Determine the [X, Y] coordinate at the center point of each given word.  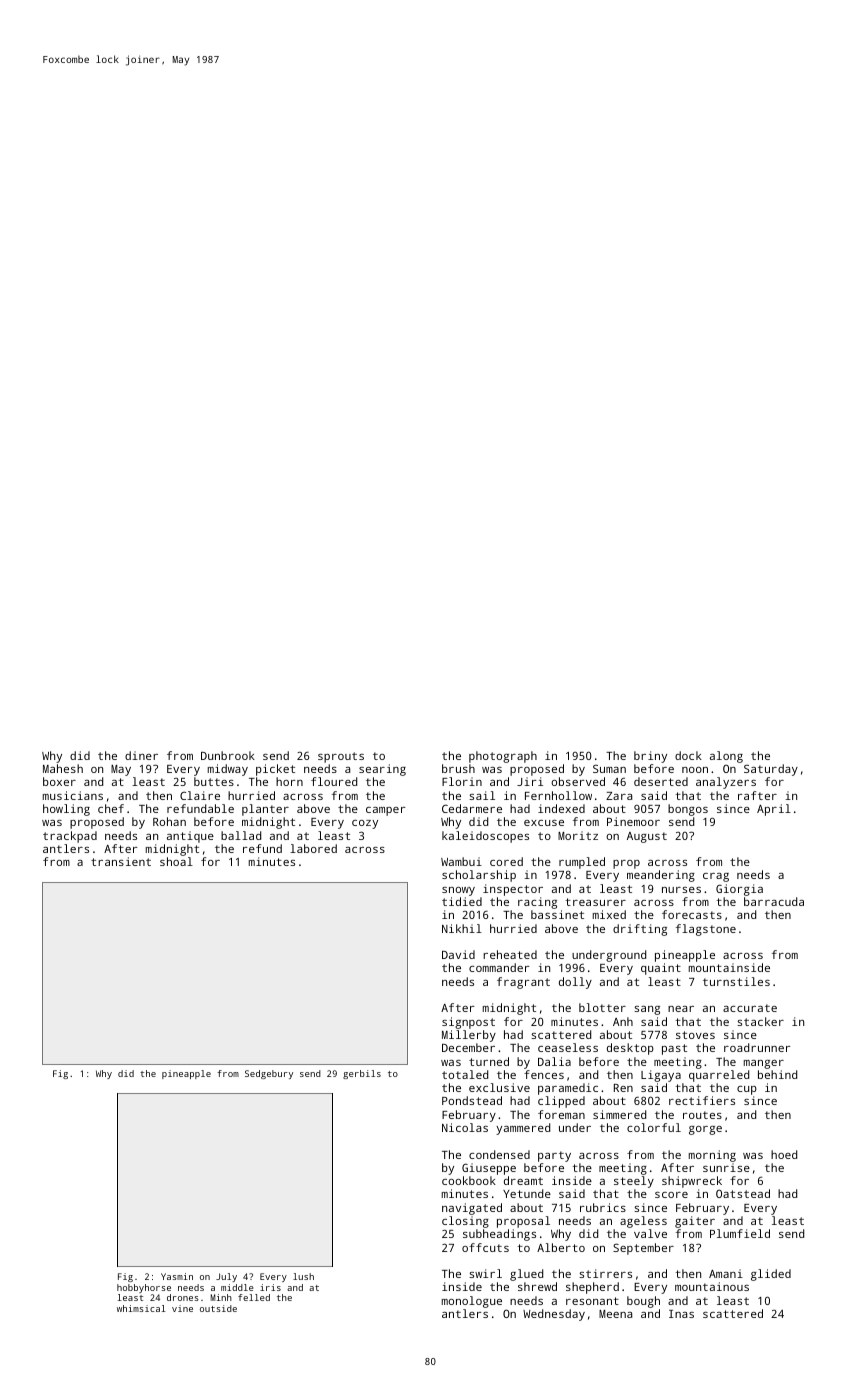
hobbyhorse [144, 1288]
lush [303, 1276]
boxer [59, 781]
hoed [784, 1154]
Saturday [771, 770]
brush [458, 768]
